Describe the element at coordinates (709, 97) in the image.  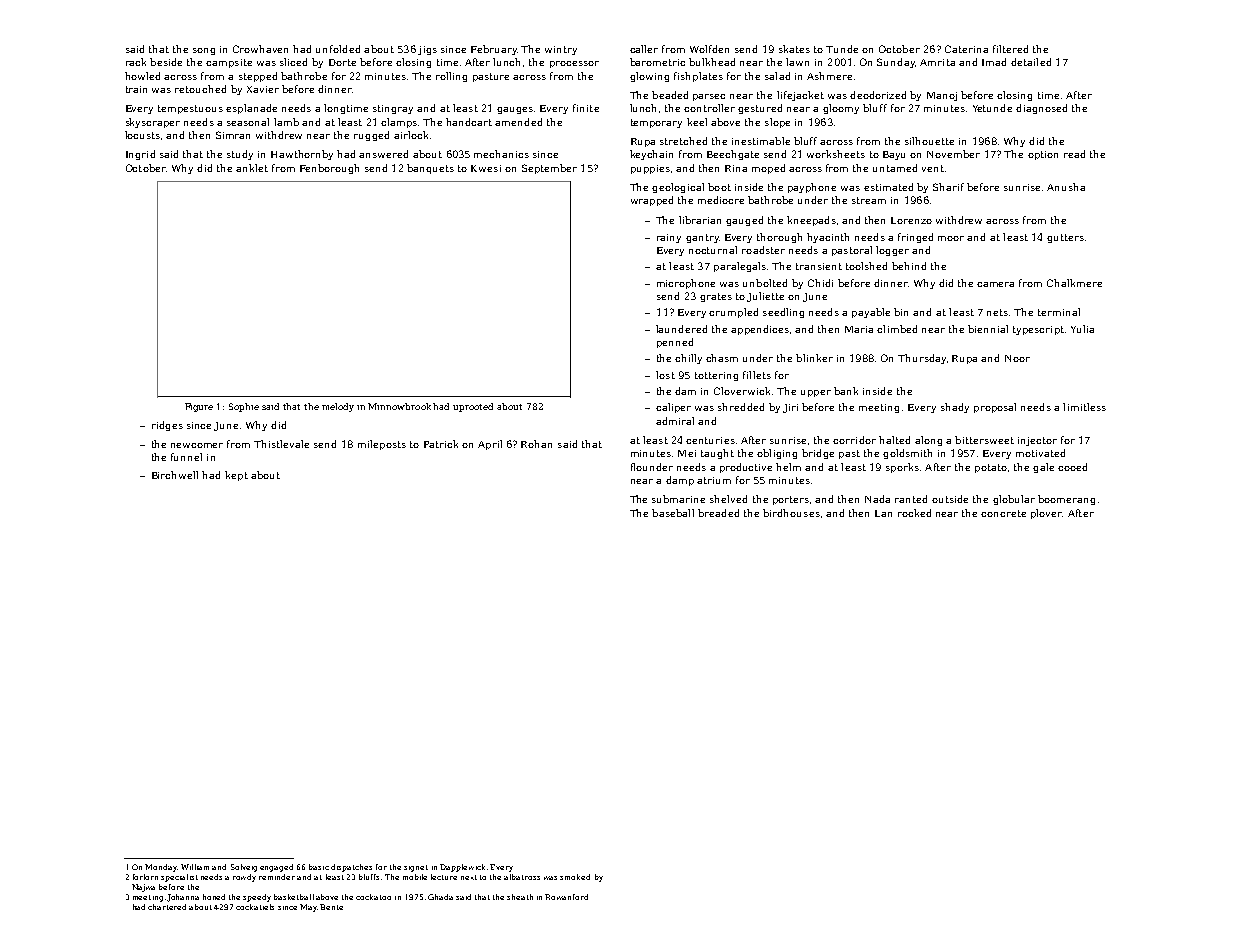
I see `parsec` at that location.
